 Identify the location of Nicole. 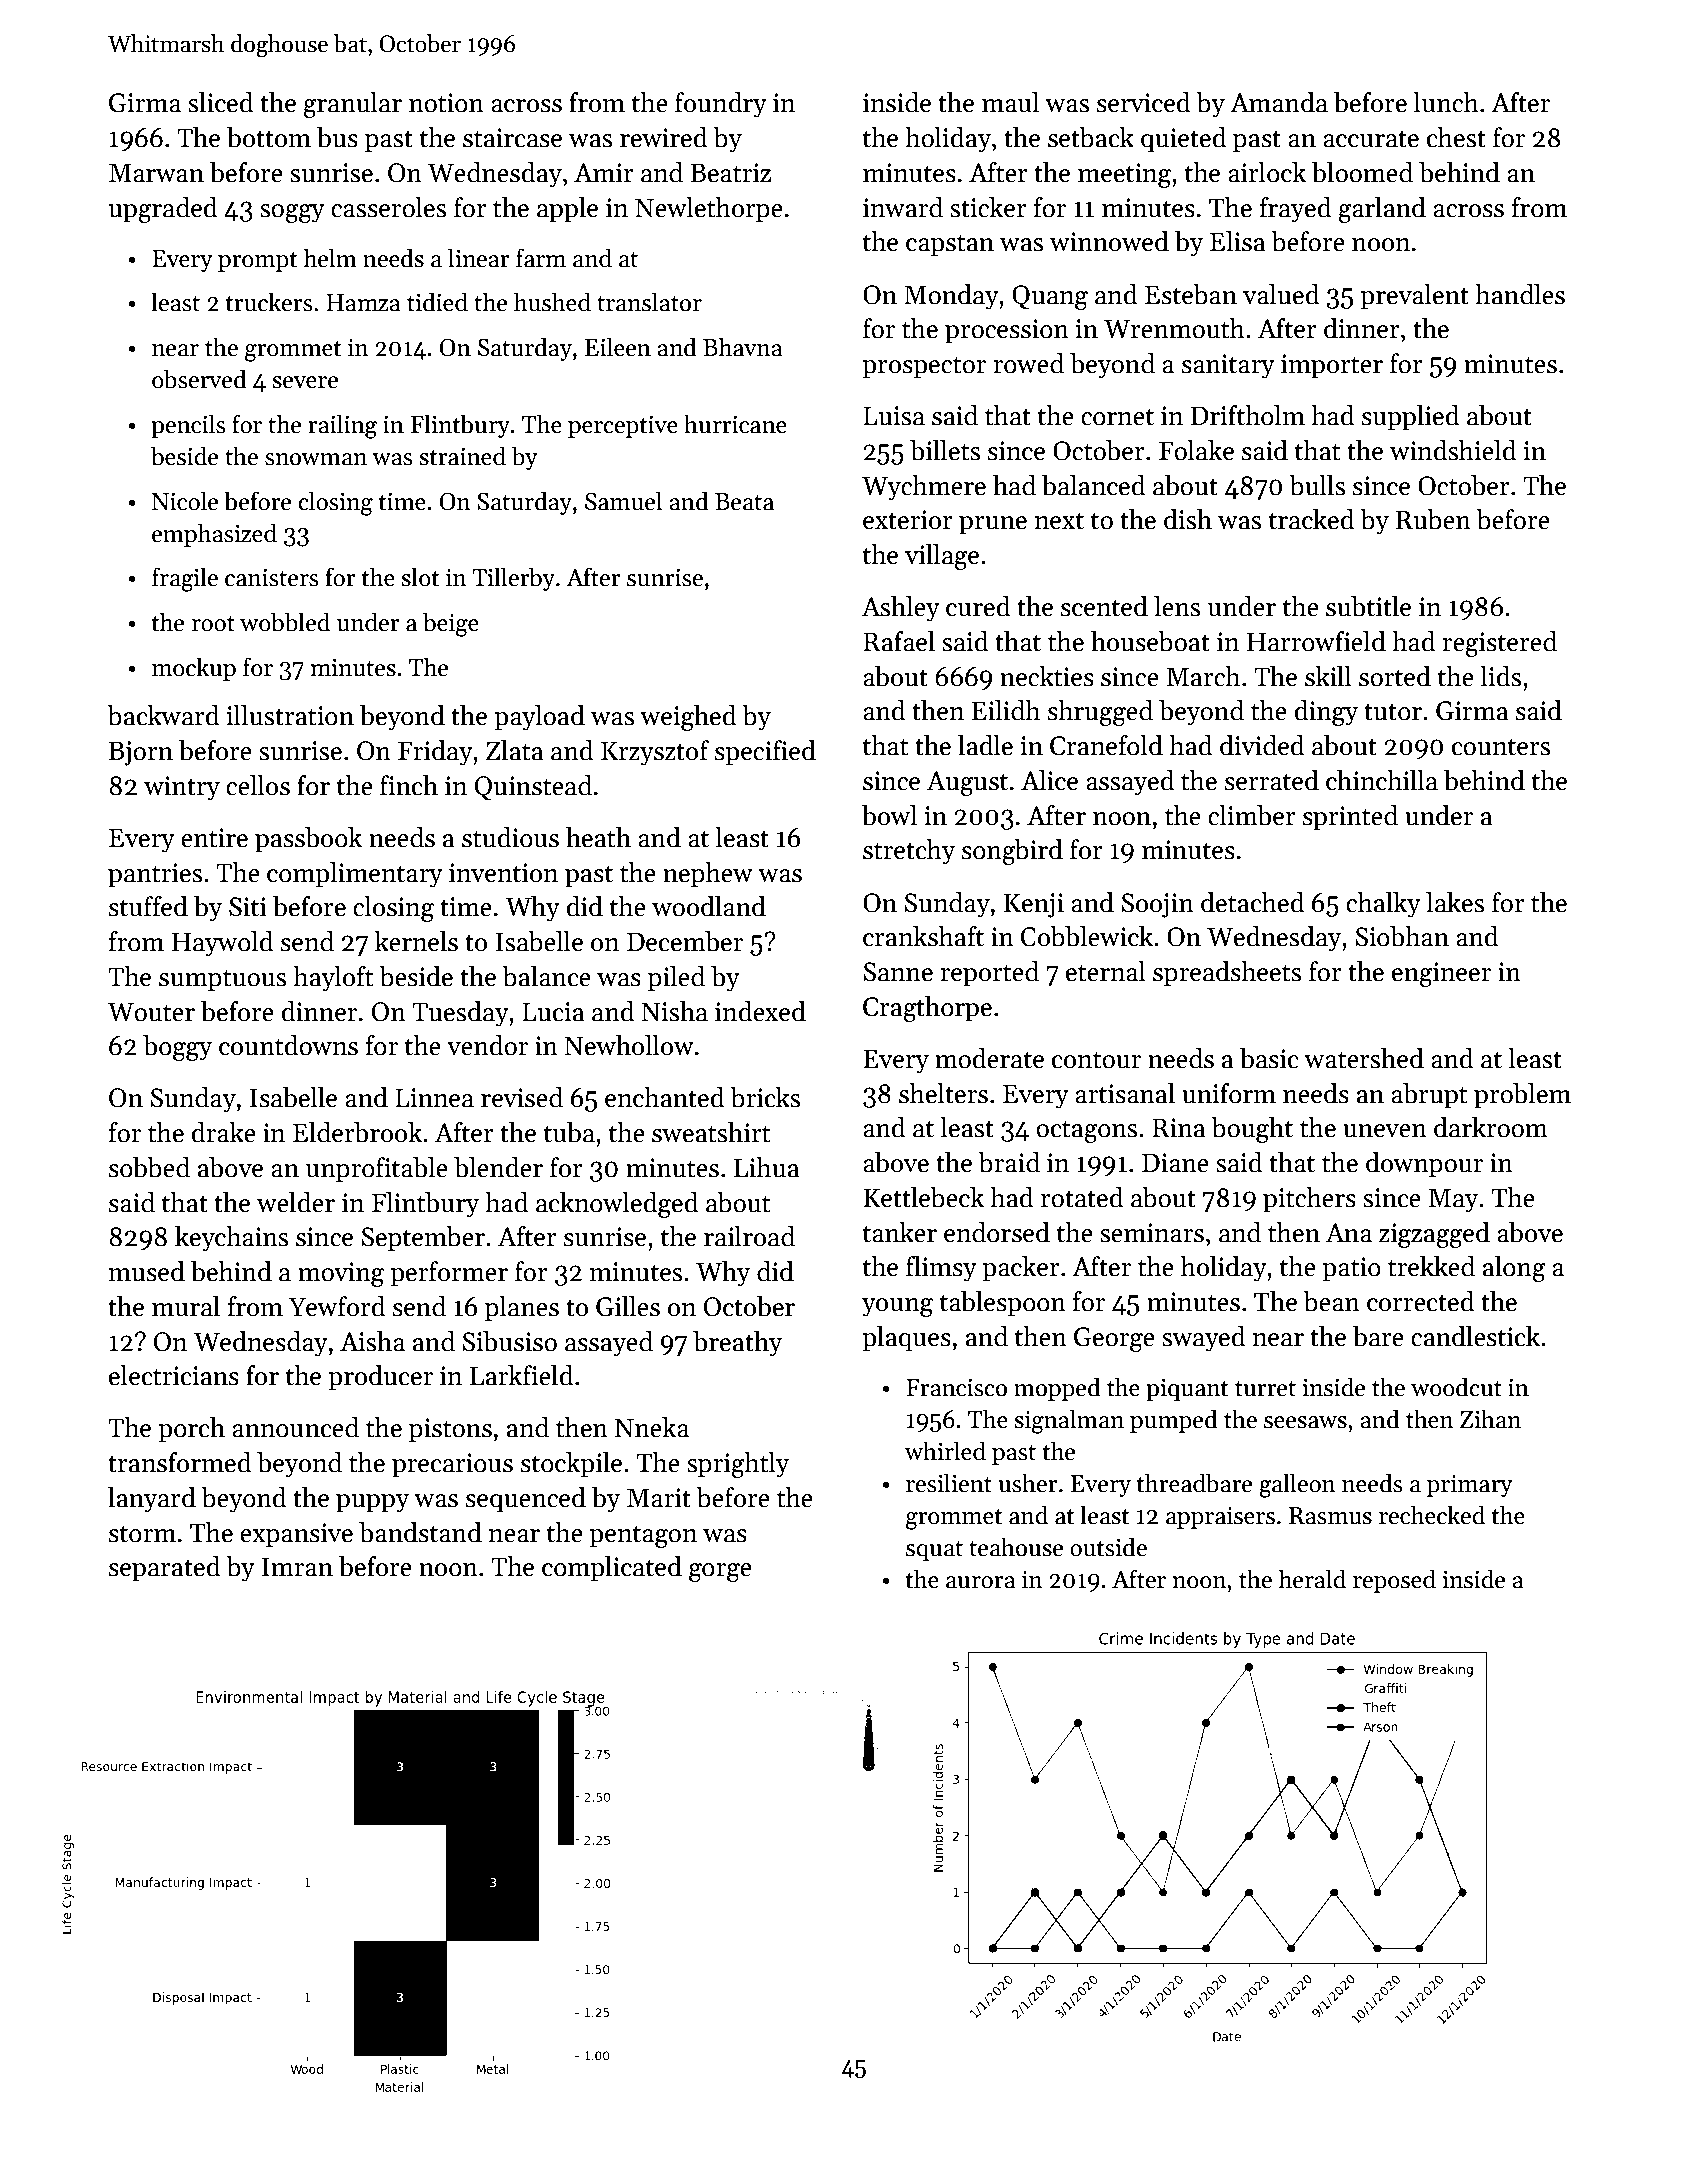
(185, 501).
